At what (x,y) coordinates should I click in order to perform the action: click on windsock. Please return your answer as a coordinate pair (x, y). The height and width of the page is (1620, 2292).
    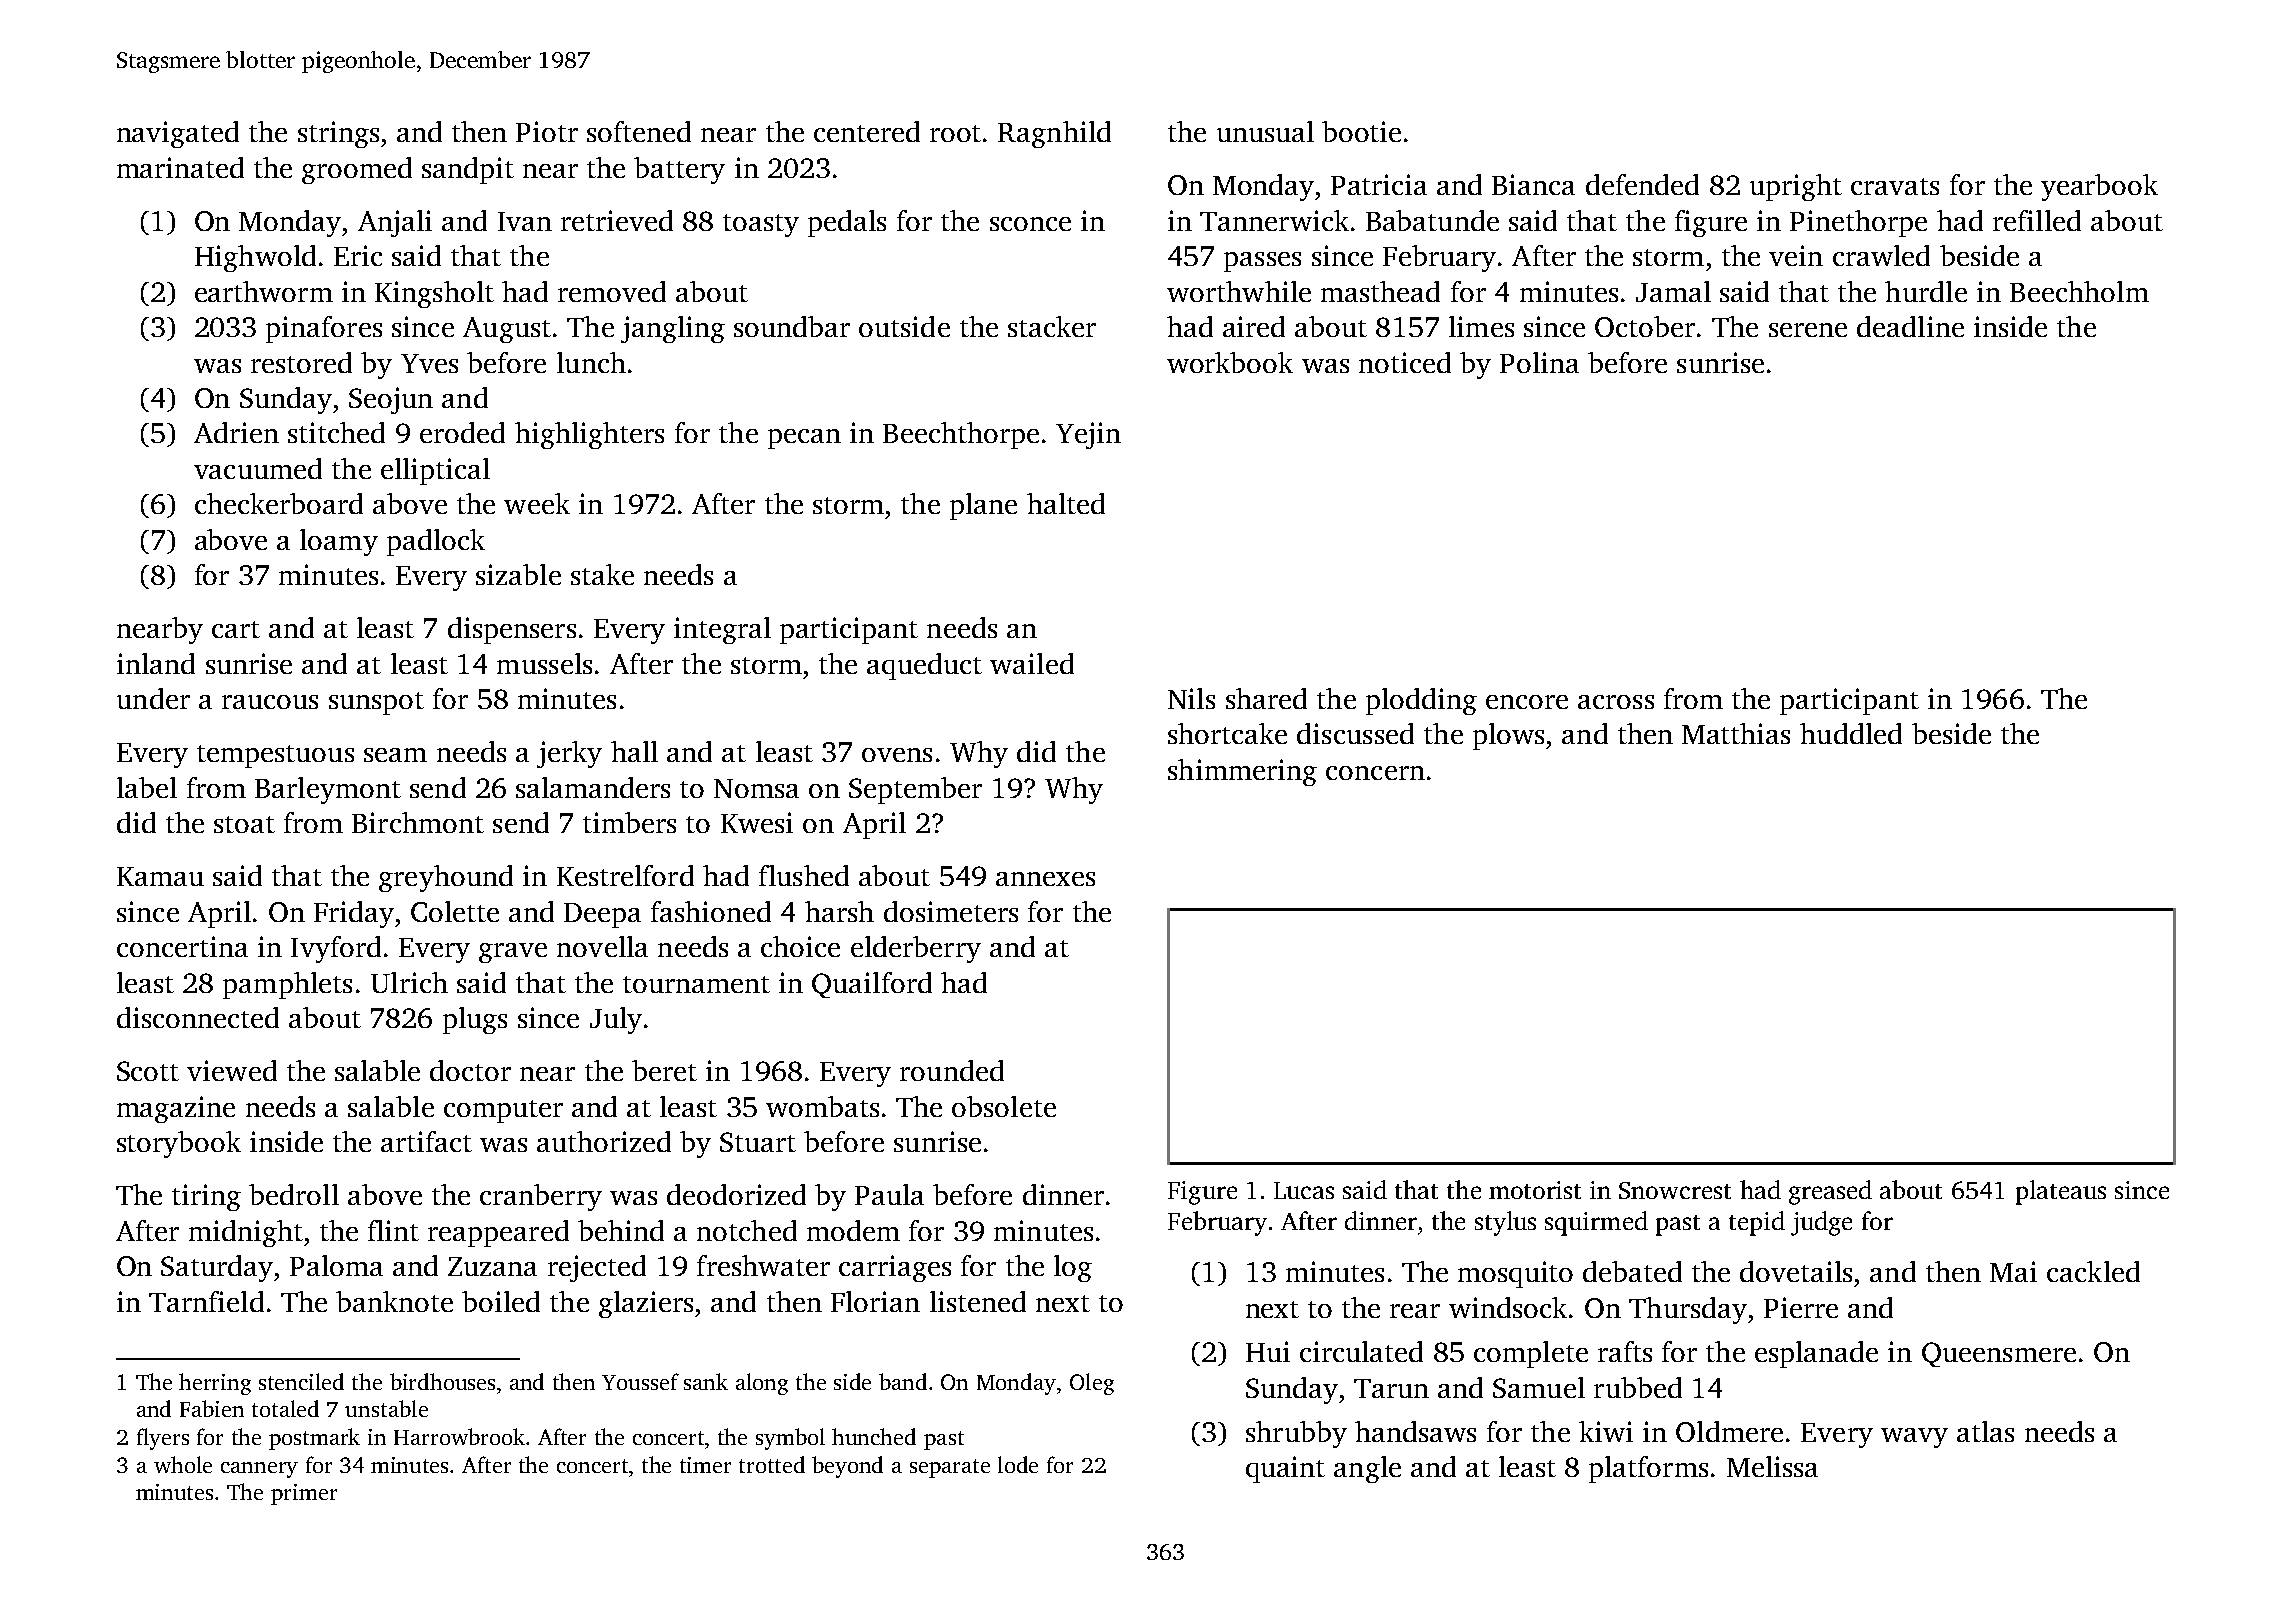
    Looking at the image, I should click on (1508, 1307).
